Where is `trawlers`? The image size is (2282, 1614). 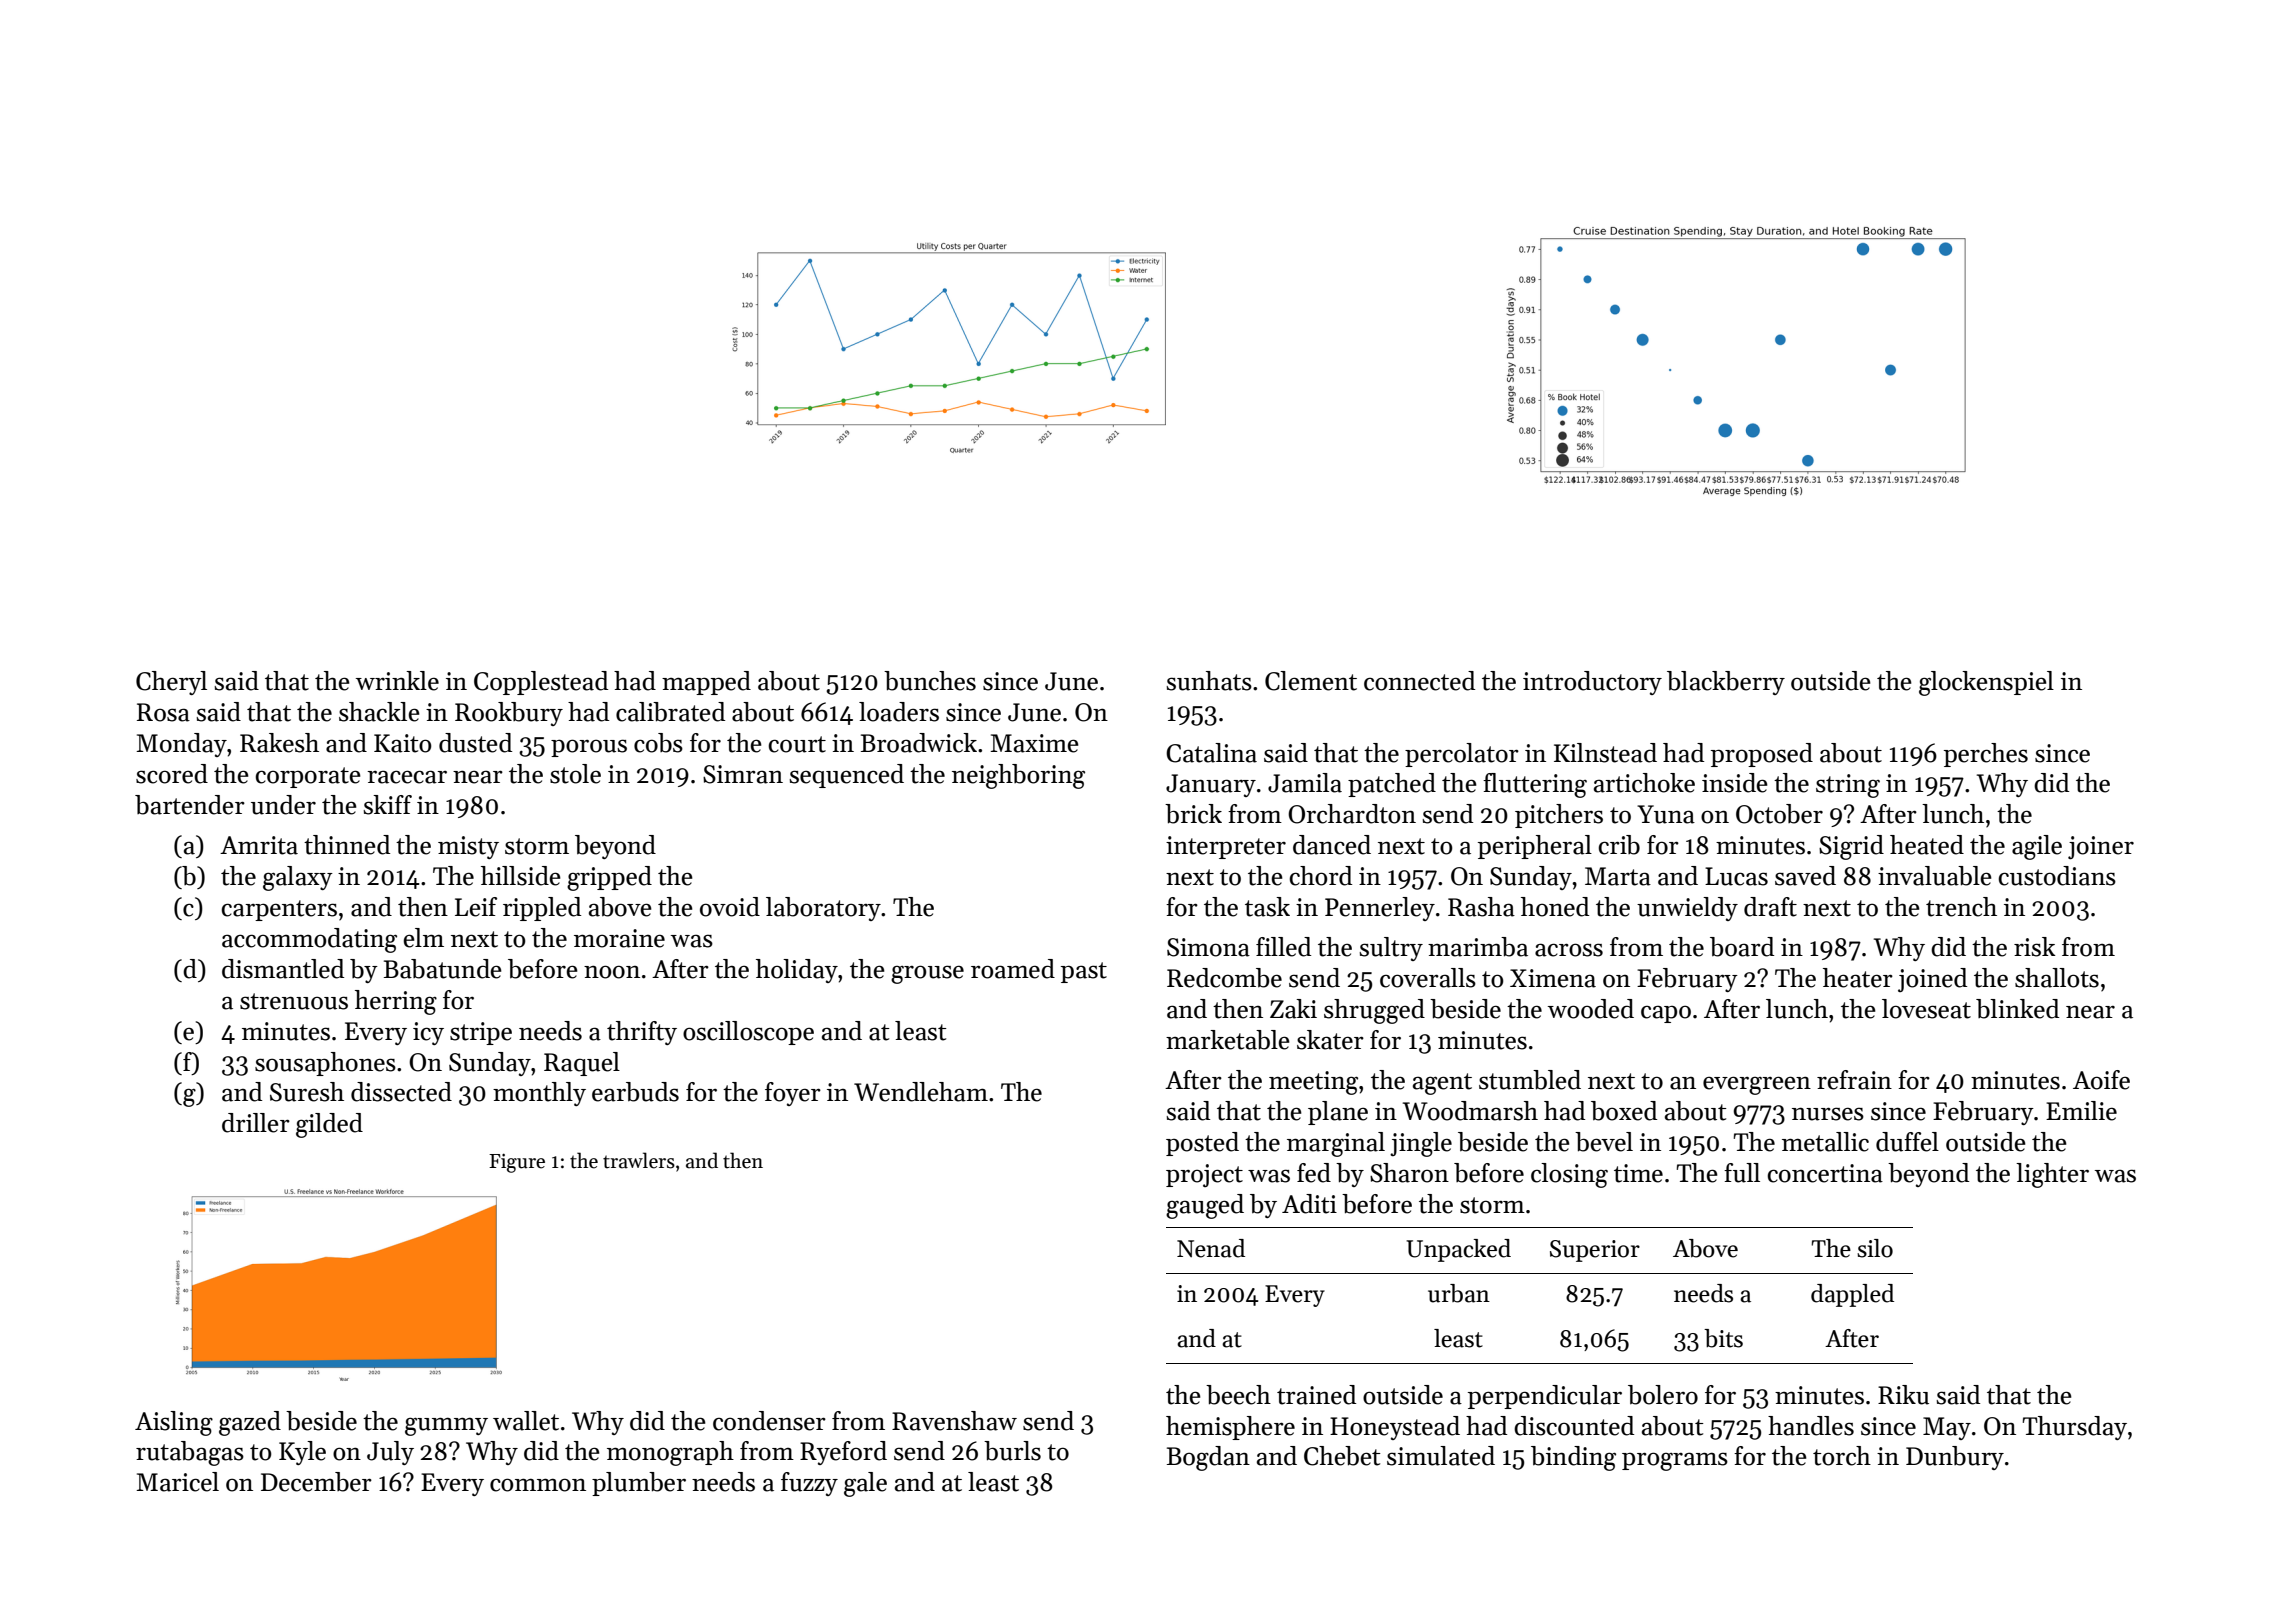
trawlers is located at coordinates (639, 1160).
